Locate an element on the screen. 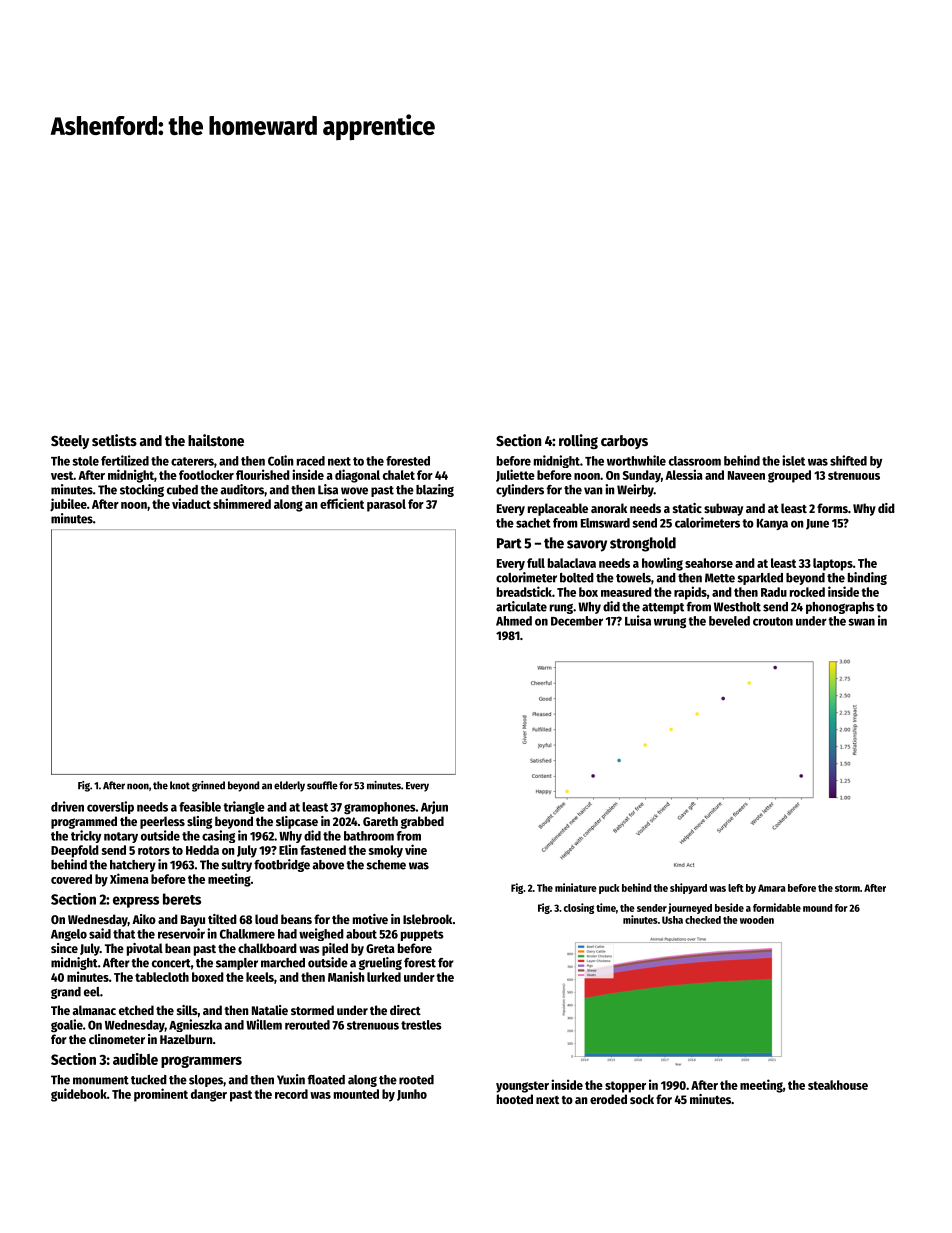 The width and height of the screenshot is (952, 1233). stronghold is located at coordinates (643, 544).
